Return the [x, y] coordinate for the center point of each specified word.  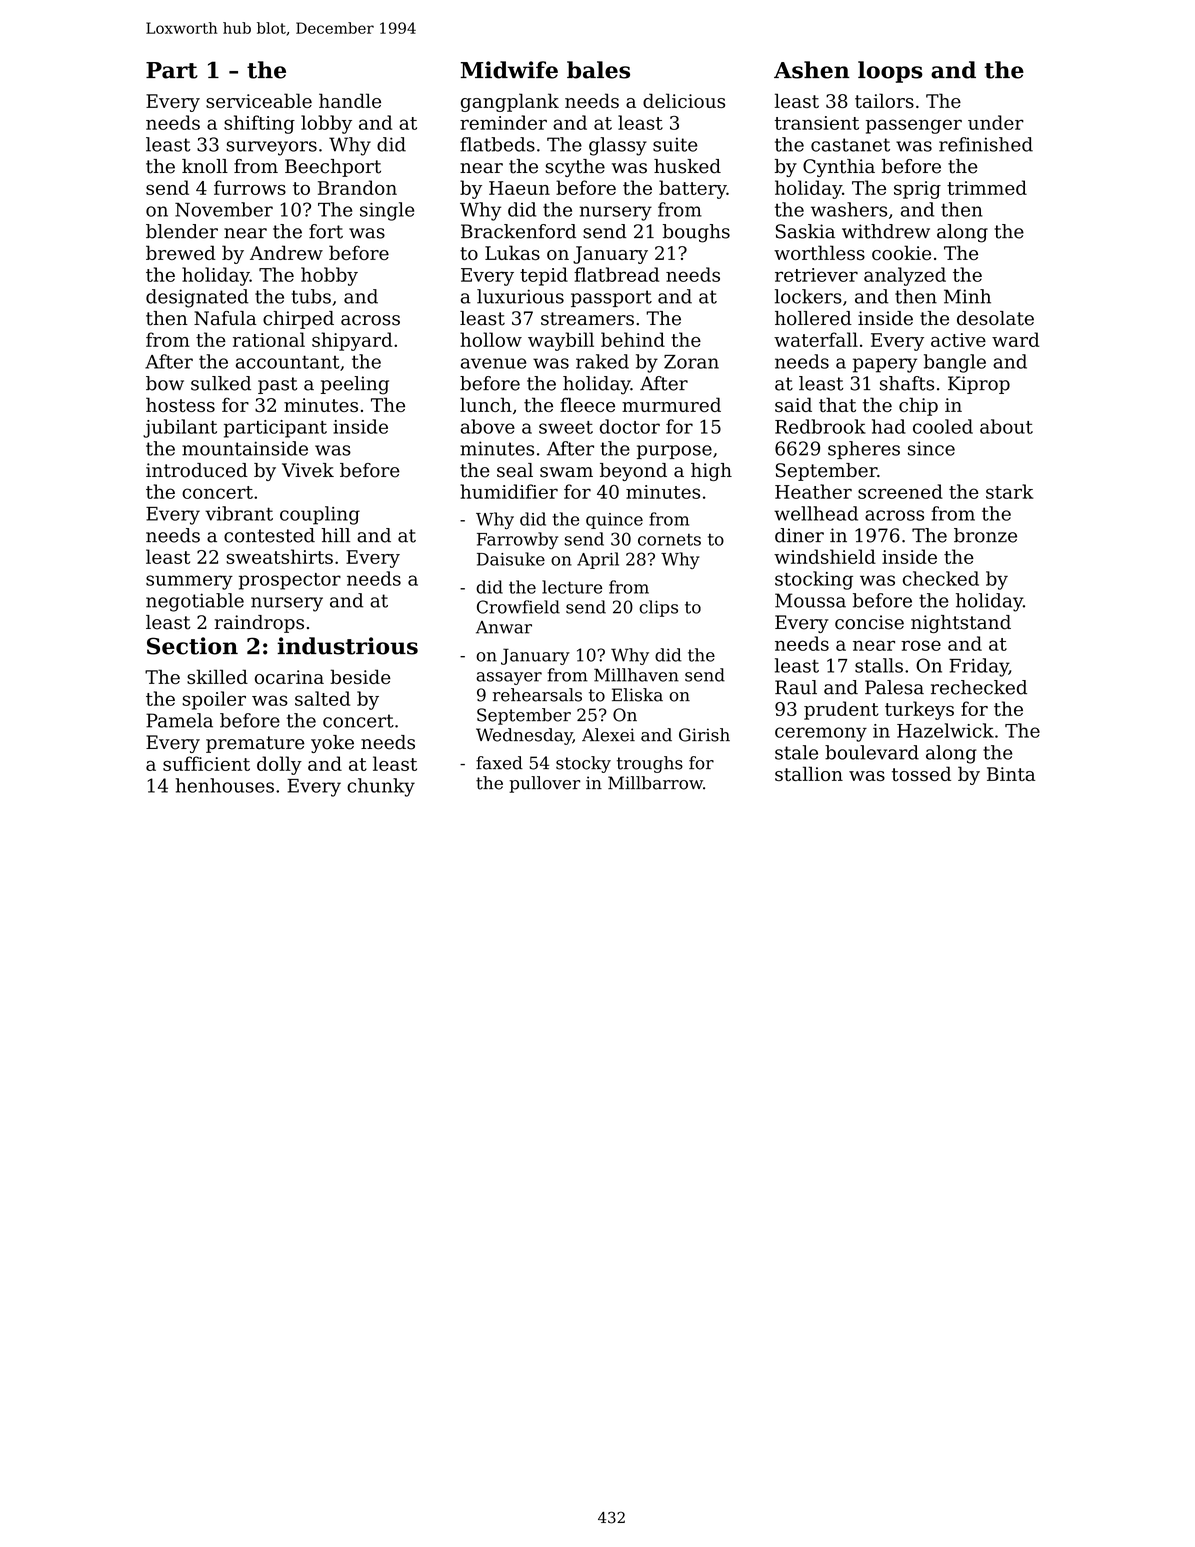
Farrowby [517, 540]
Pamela [179, 720]
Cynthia [839, 168]
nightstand [961, 624]
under [996, 122]
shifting [259, 124]
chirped [298, 320]
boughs [696, 233]
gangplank [510, 102]
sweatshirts [279, 556]
